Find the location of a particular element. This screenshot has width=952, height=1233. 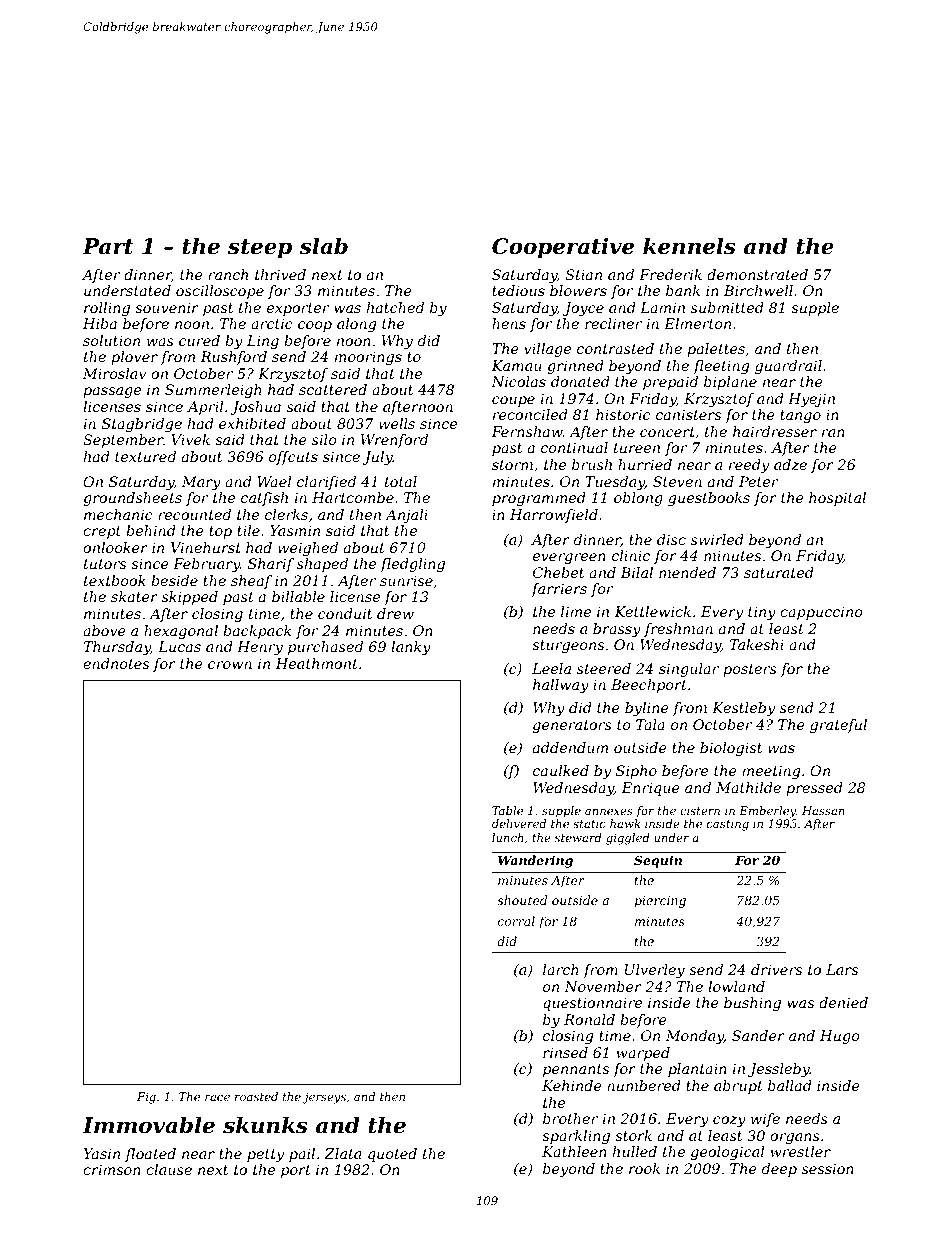

addendum is located at coordinates (570, 747).
